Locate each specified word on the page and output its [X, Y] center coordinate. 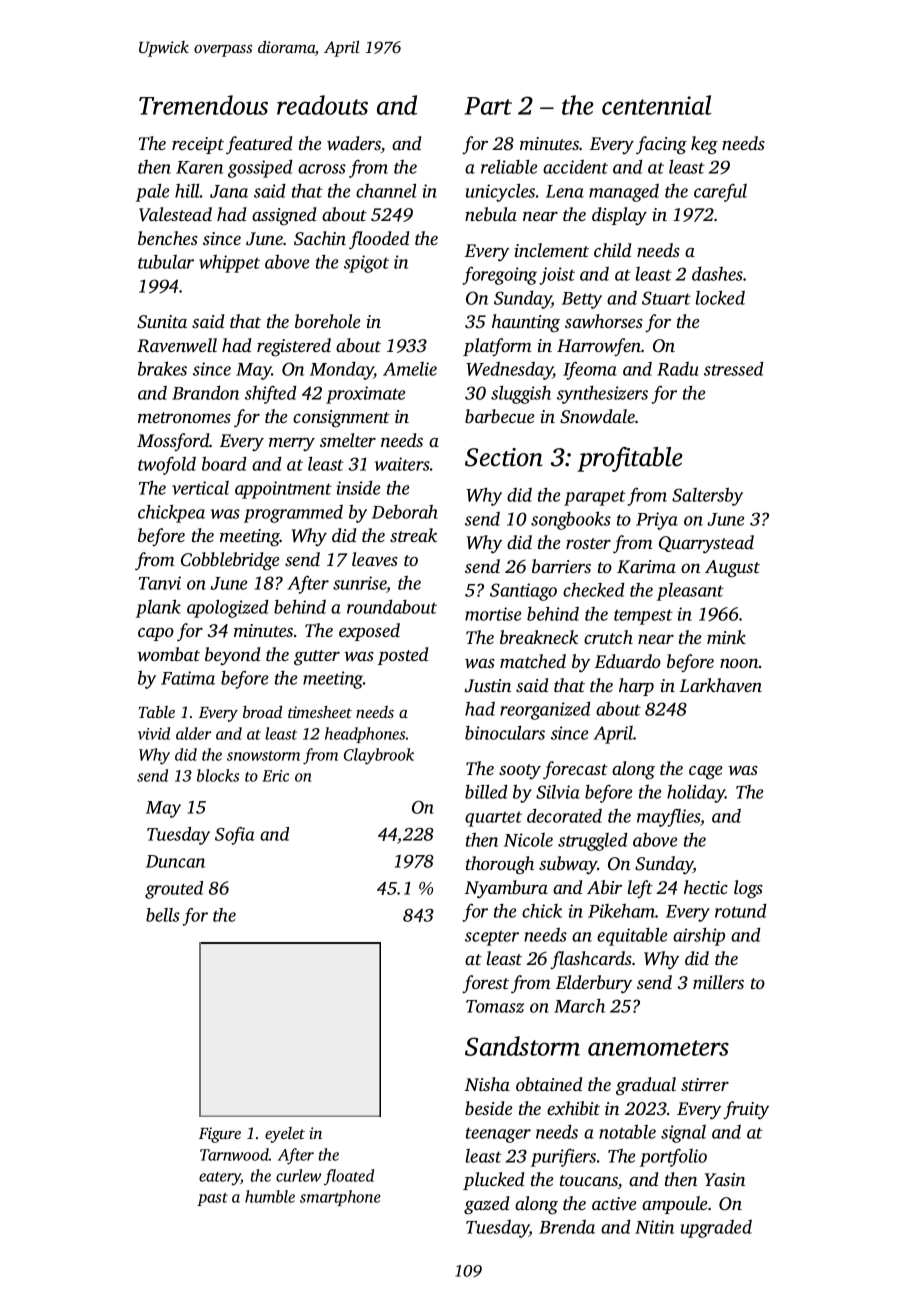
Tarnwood [234, 1154]
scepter [492, 938]
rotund [740, 910]
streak [413, 535]
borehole [327, 321]
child [612, 250]
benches [168, 238]
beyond [232, 656]
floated [349, 1177]
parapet [595, 498]
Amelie [410, 369]
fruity [746, 1110]
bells [163, 915]
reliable [509, 166]
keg [704, 145]
